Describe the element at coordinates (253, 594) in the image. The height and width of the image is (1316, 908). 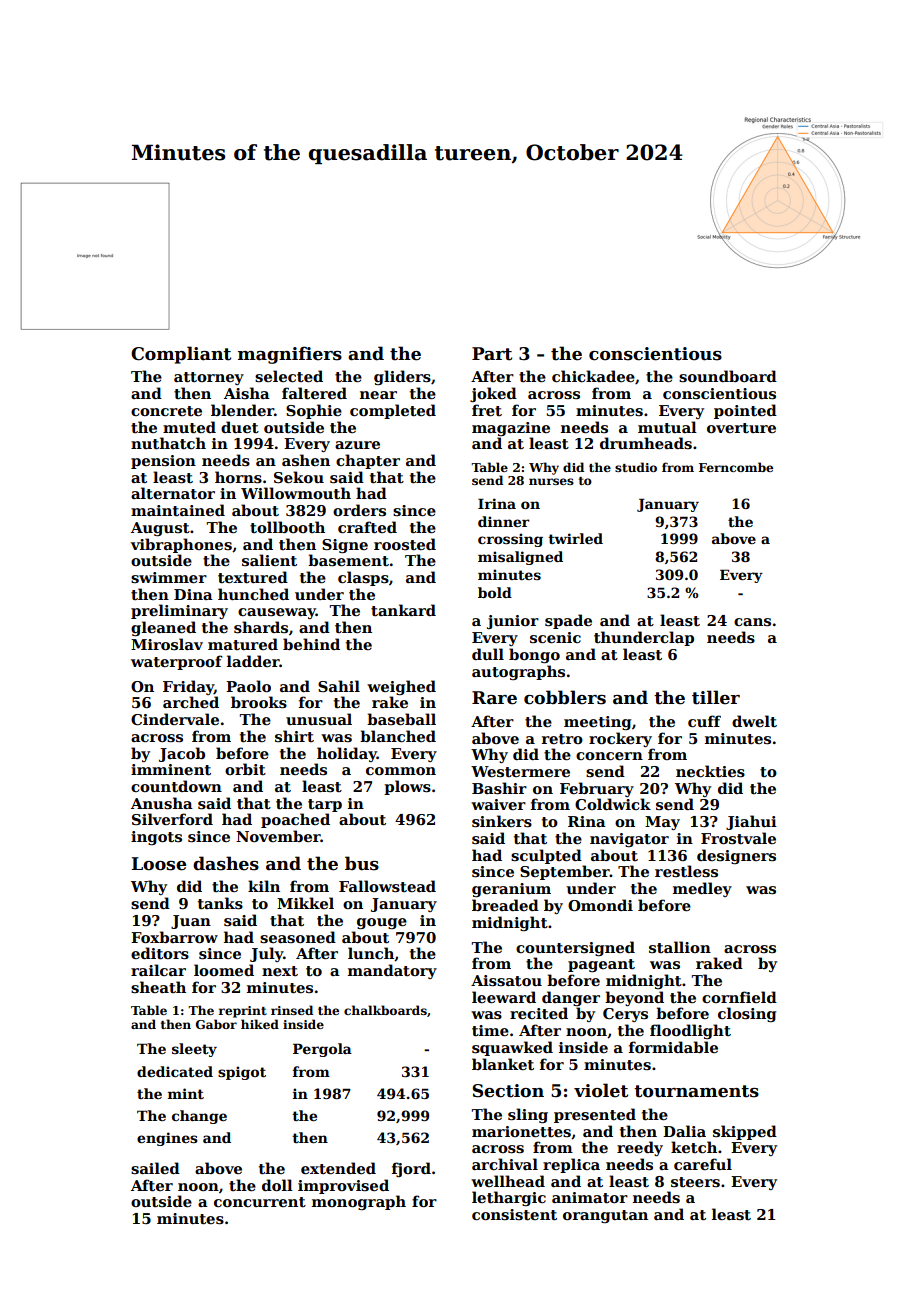
I see `hunched` at that location.
